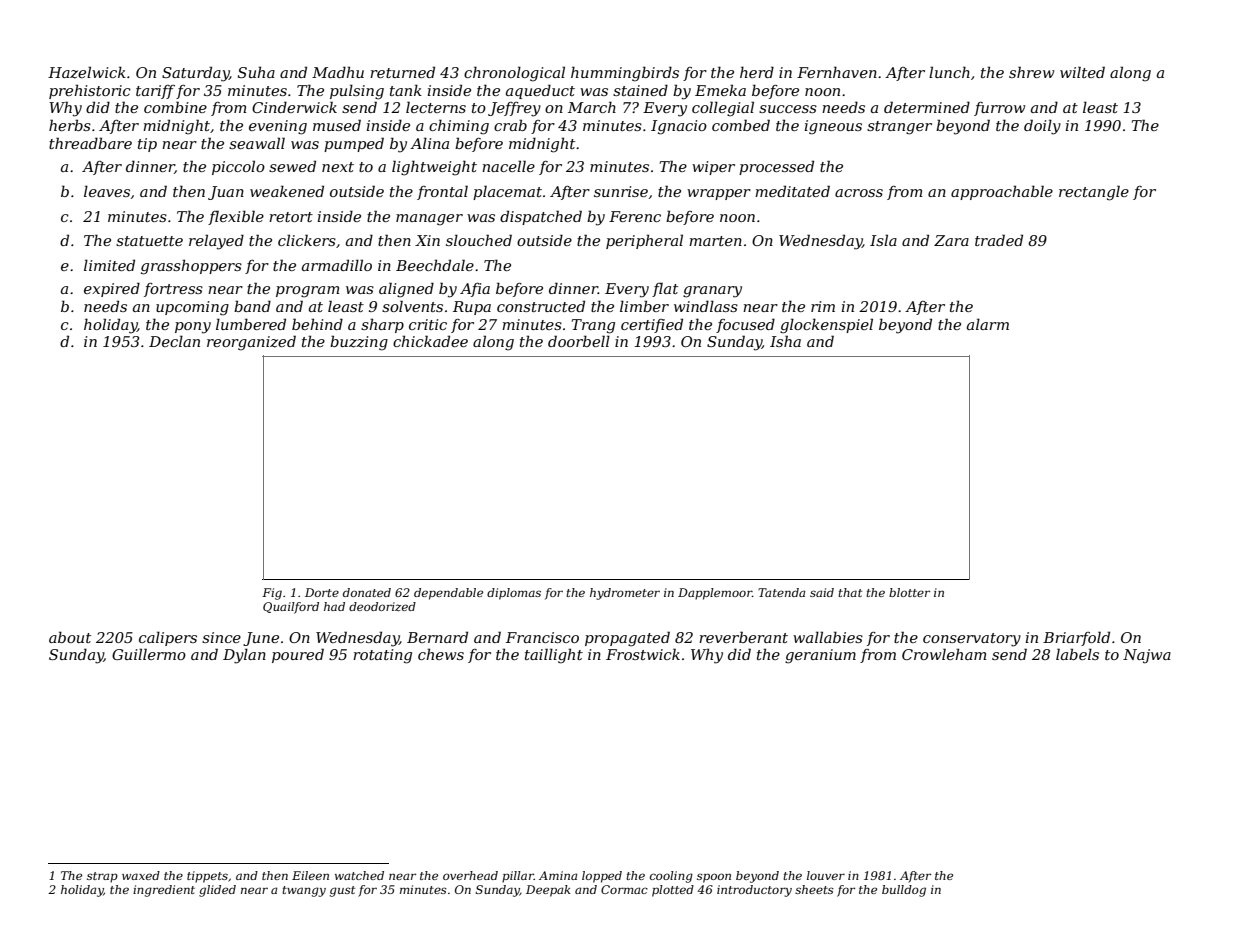 The width and height of the screenshot is (1233, 952). I want to click on Cormac, so click(624, 889).
